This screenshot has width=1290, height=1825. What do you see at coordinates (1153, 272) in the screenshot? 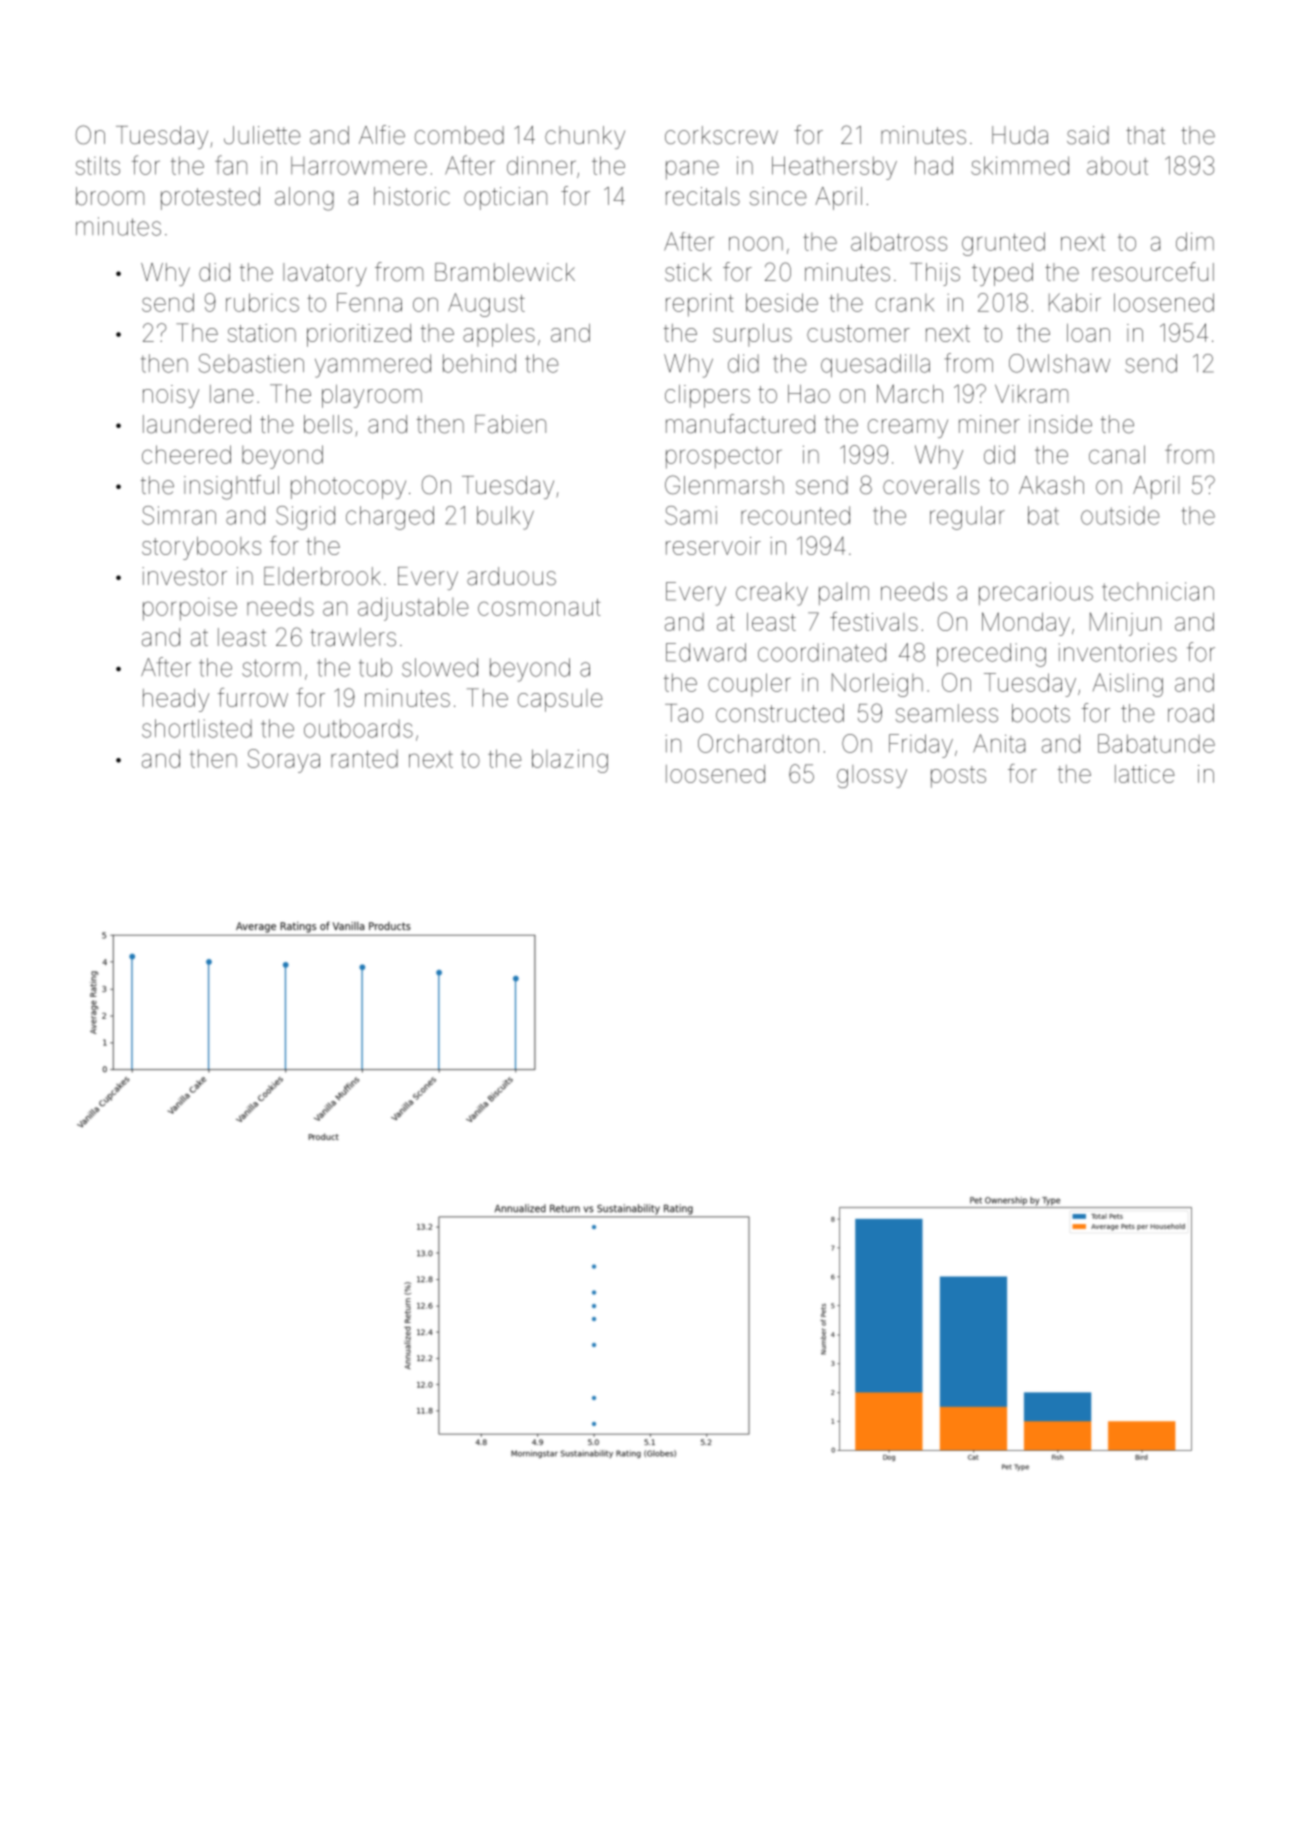
I see `resourceful` at bounding box center [1153, 272].
